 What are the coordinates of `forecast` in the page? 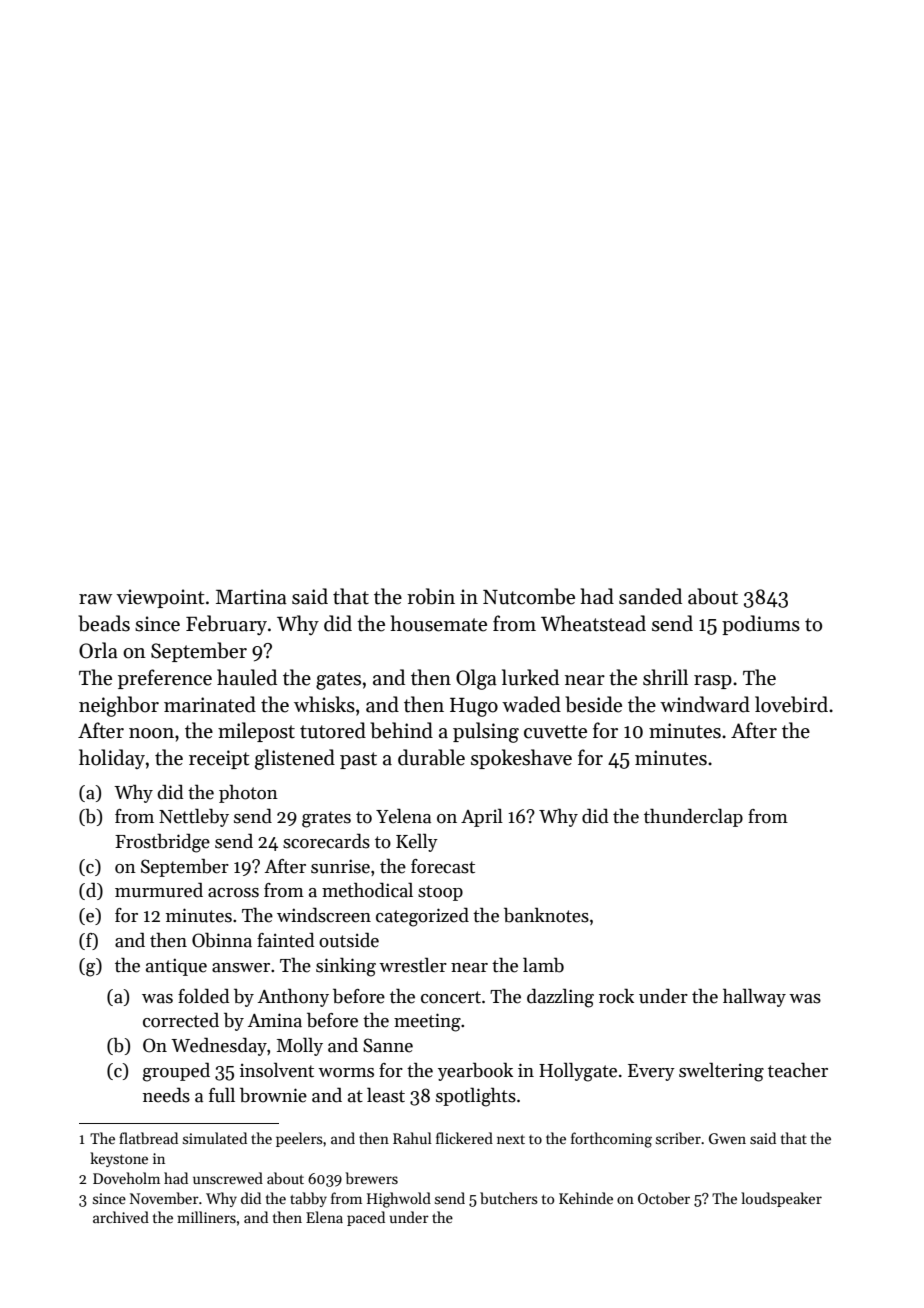 It's located at (443, 866).
